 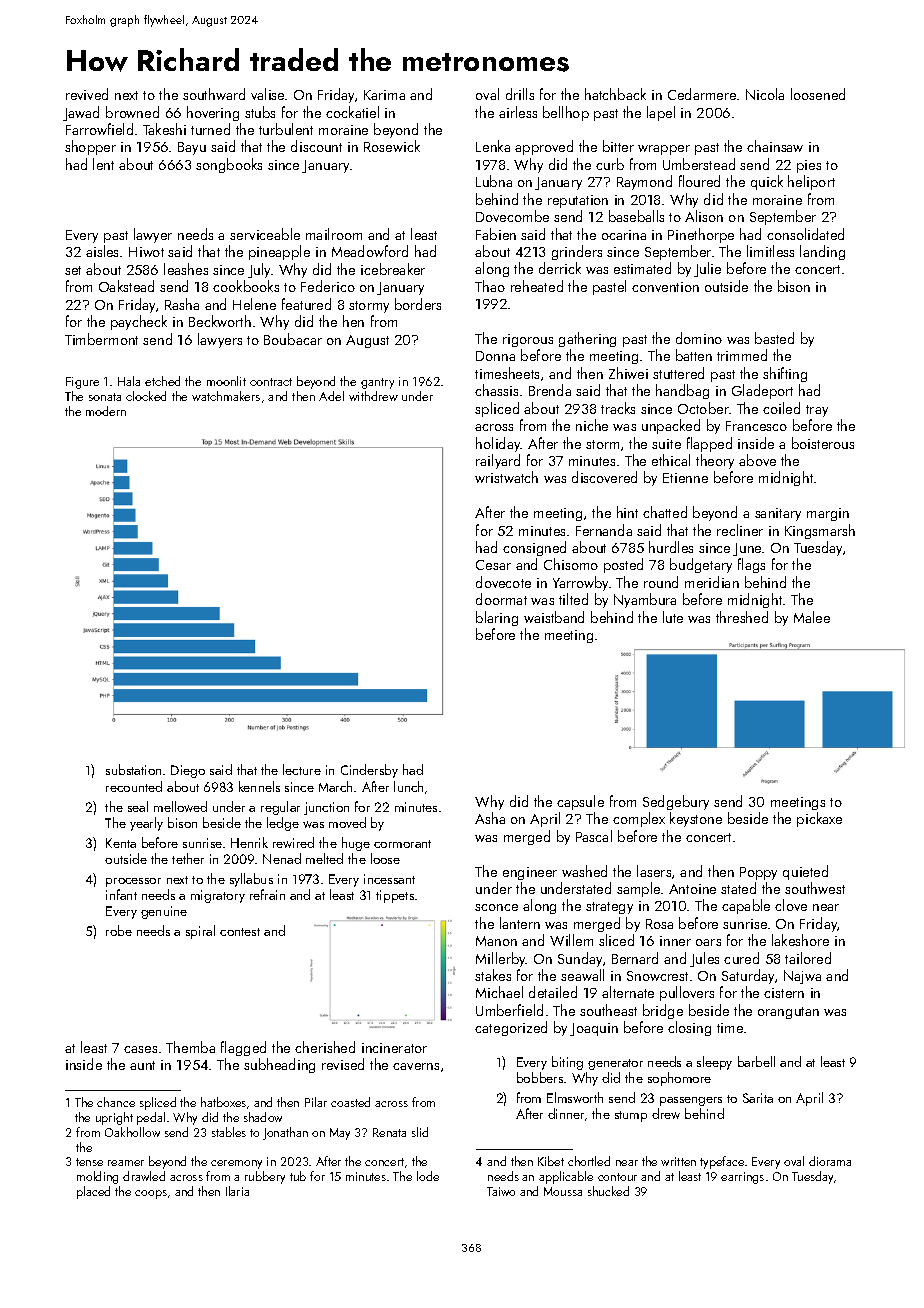 What do you see at coordinates (237, 1191) in the image?
I see `Ilaria` at bounding box center [237, 1191].
